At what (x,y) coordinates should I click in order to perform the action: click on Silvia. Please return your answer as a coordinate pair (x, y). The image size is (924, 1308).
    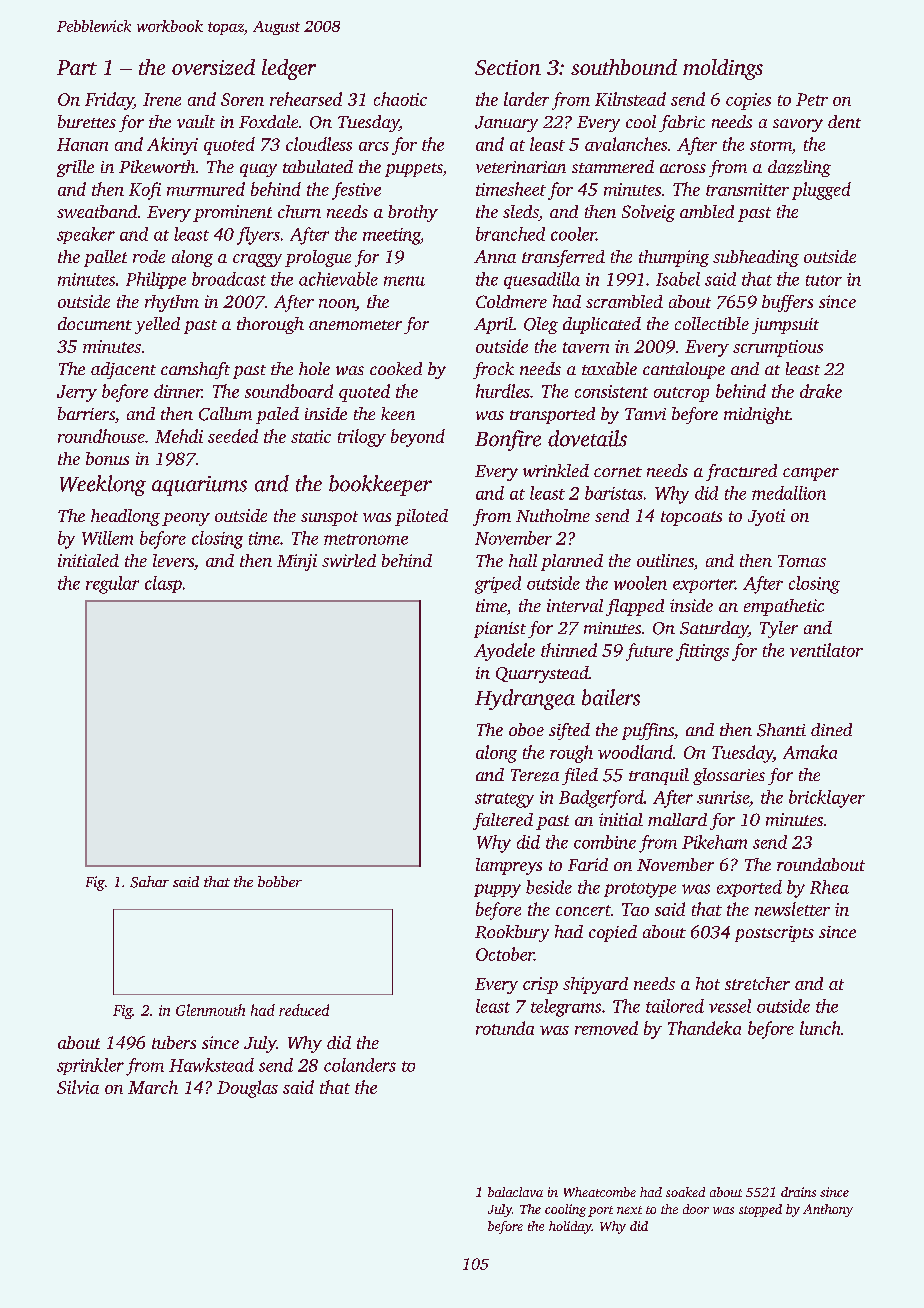
    Looking at the image, I should click on (78, 1087).
